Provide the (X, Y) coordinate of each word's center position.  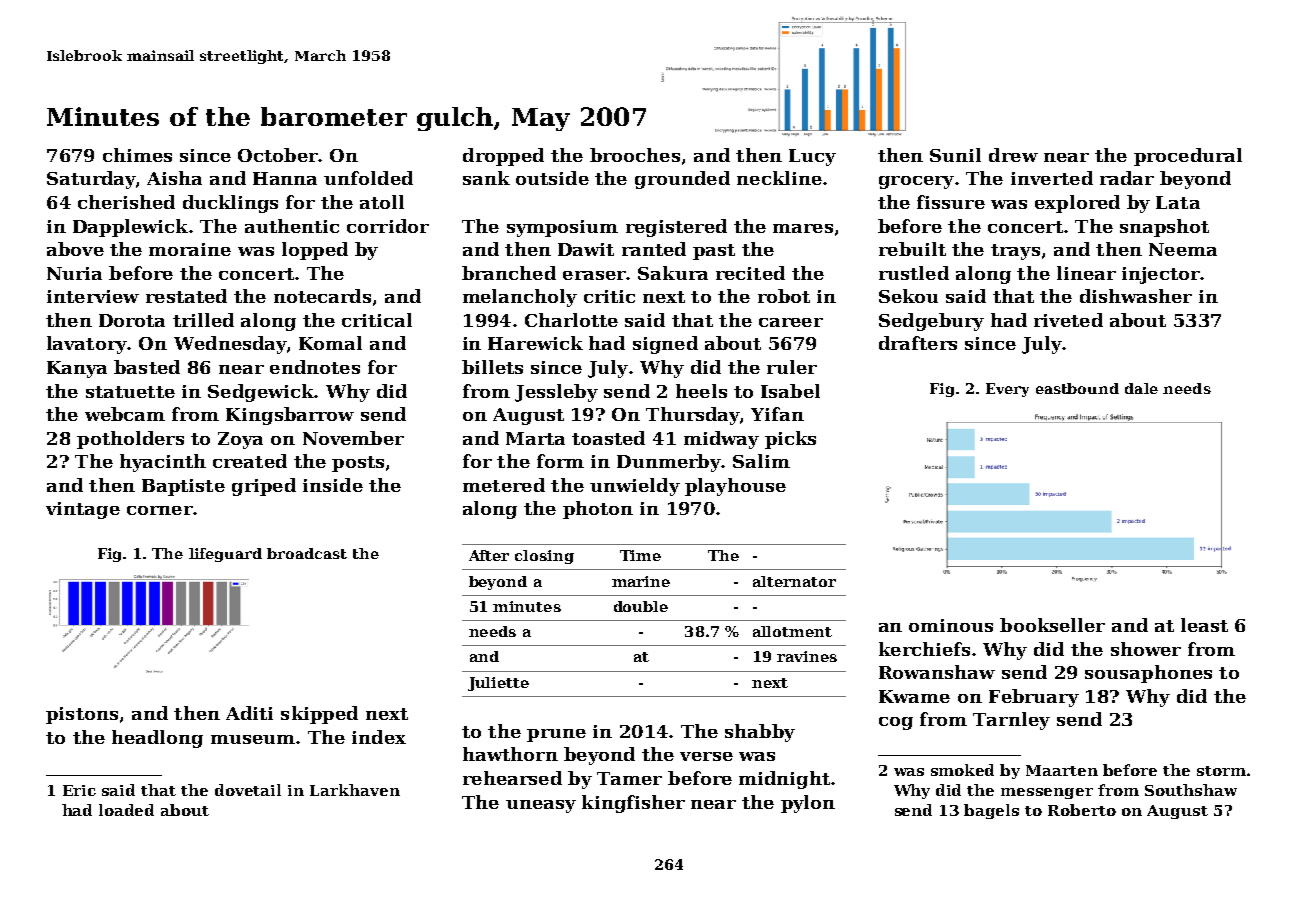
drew (1013, 155)
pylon (808, 804)
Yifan (777, 414)
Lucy (812, 157)
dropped (503, 157)
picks (790, 440)
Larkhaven (355, 790)
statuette (130, 392)
